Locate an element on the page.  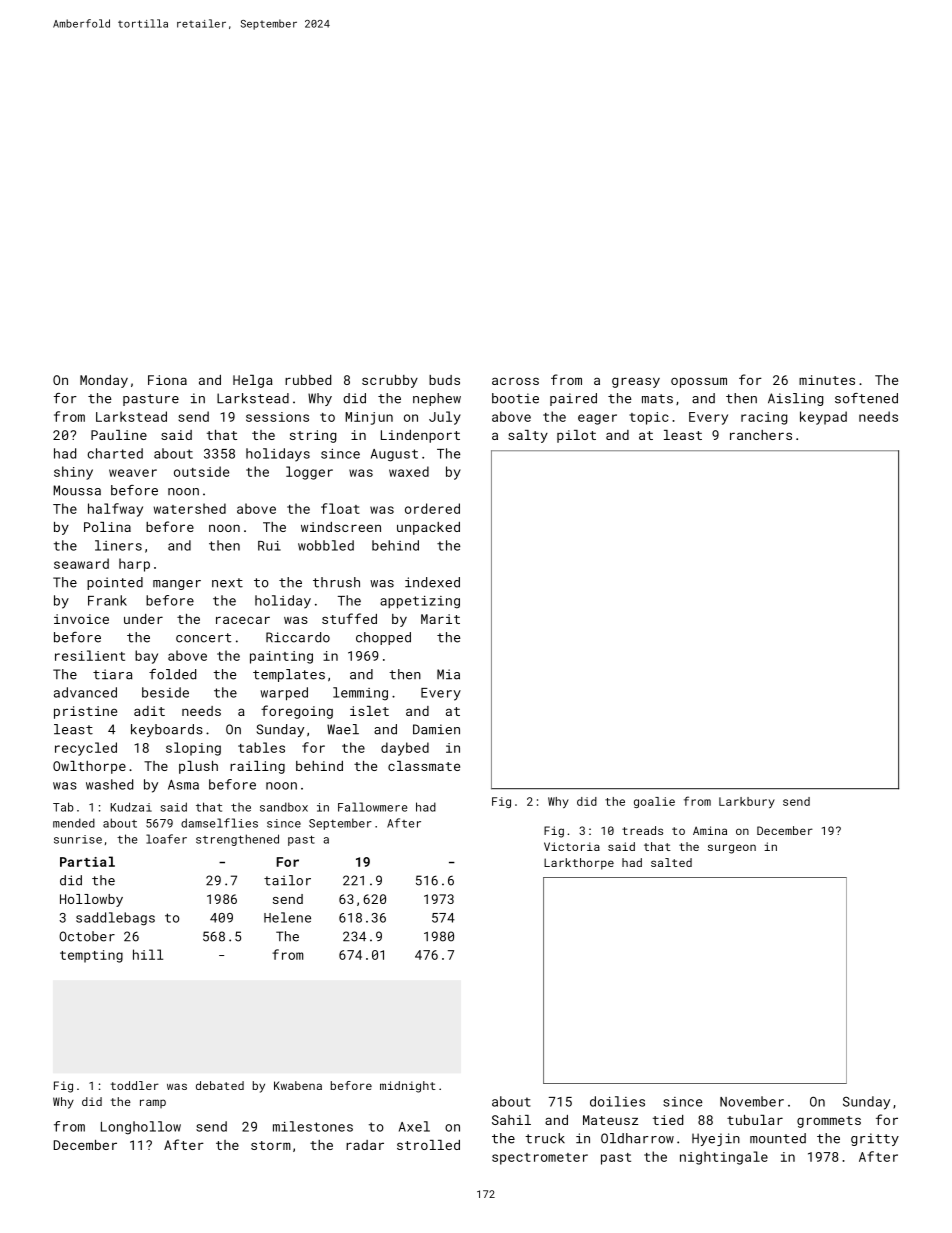
Mia is located at coordinates (448, 674).
